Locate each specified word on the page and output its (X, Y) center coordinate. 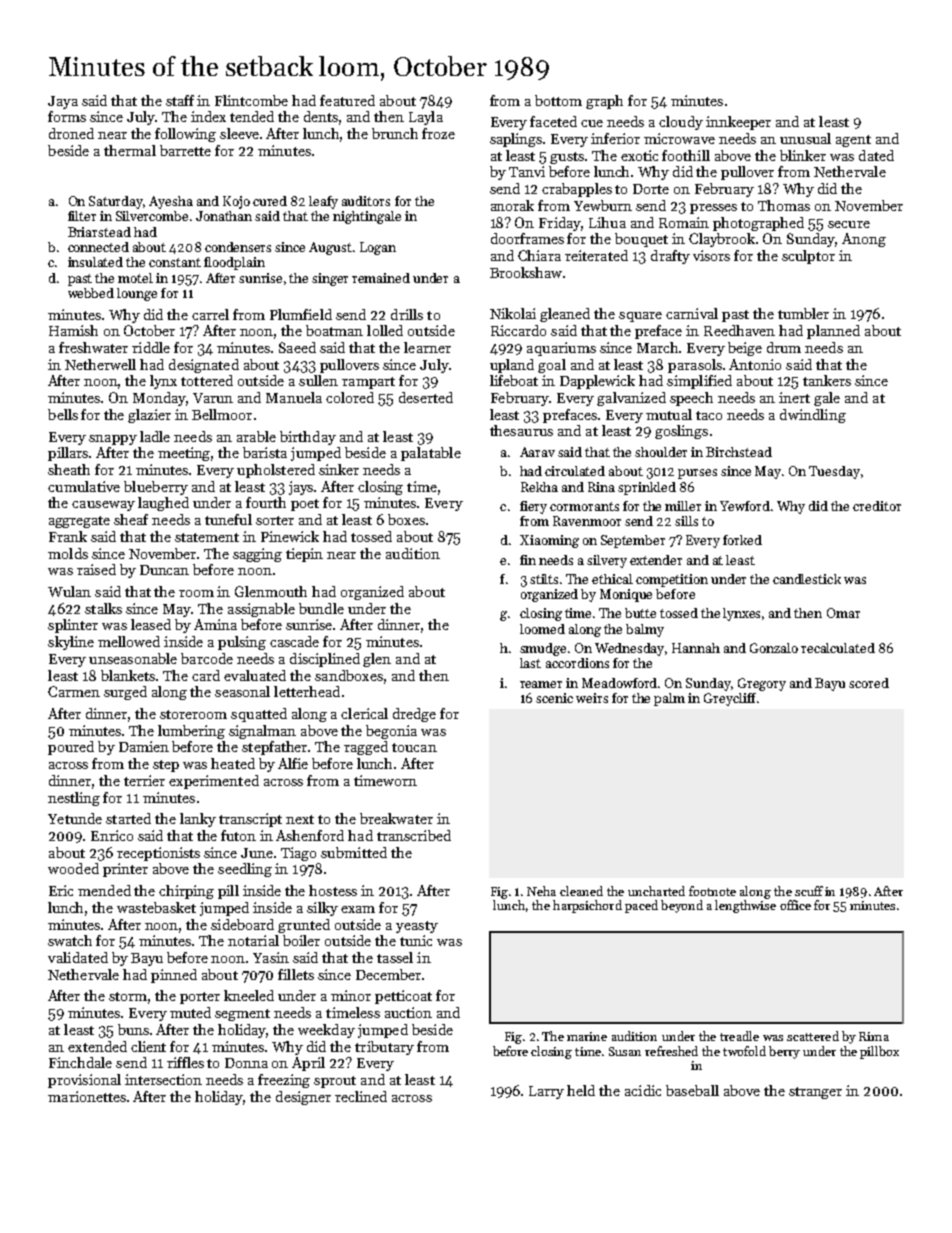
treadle (739, 1036)
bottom (558, 100)
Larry (546, 1092)
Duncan (164, 570)
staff (180, 100)
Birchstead (739, 452)
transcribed (414, 835)
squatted (259, 715)
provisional (84, 1081)
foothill (686, 155)
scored (869, 683)
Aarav (537, 452)
